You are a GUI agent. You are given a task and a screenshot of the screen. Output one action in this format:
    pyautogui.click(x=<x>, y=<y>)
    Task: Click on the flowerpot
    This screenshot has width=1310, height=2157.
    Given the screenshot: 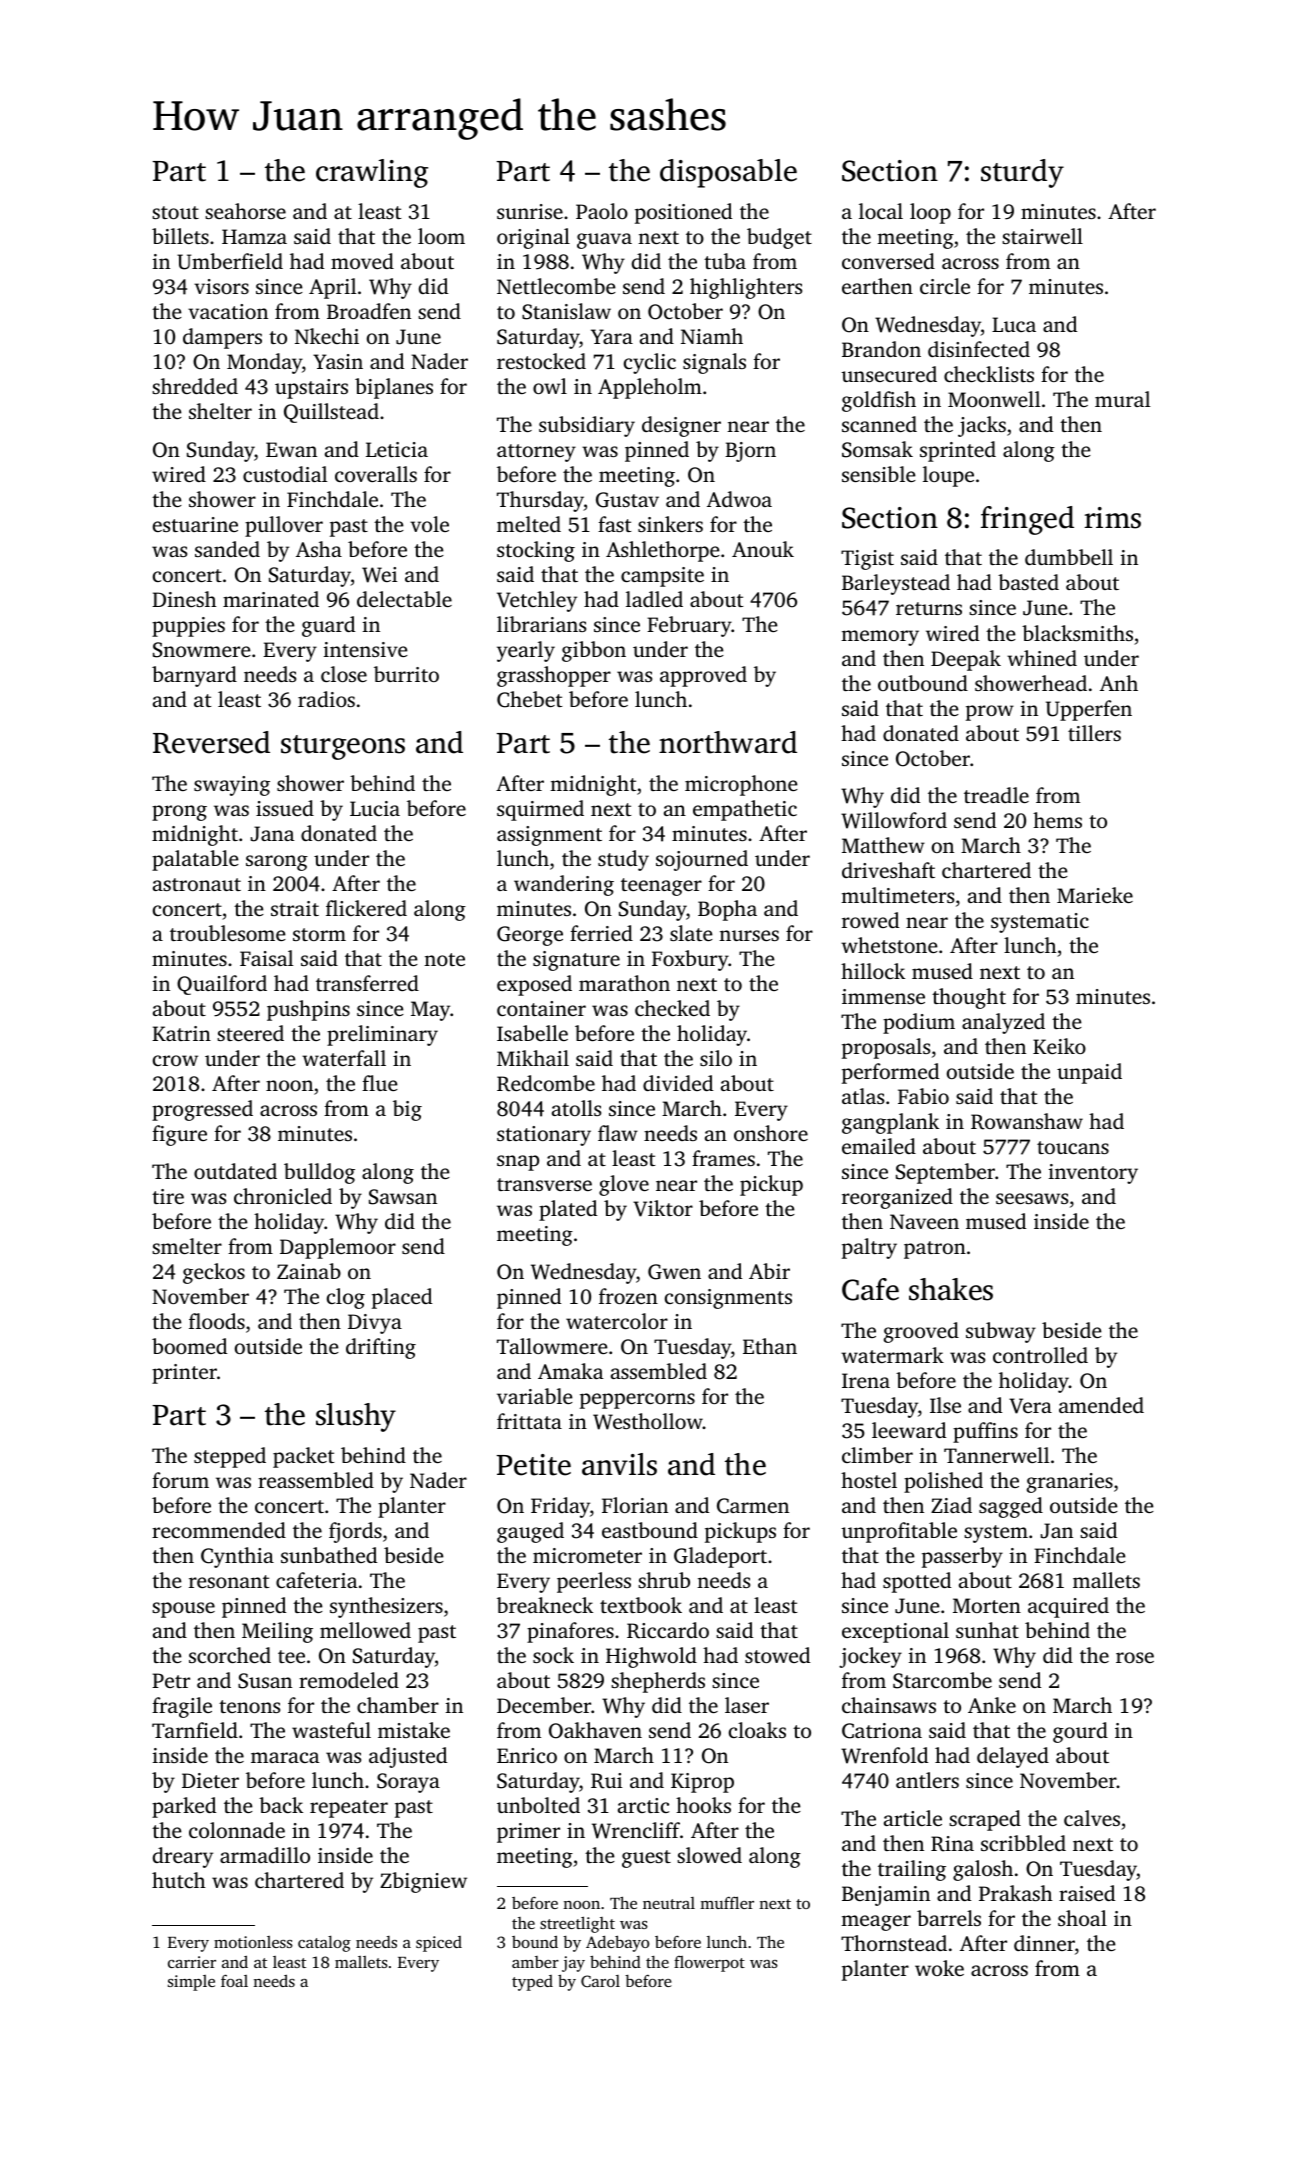 What is the action you would take?
    pyautogui.click(x=709, y=1964)
